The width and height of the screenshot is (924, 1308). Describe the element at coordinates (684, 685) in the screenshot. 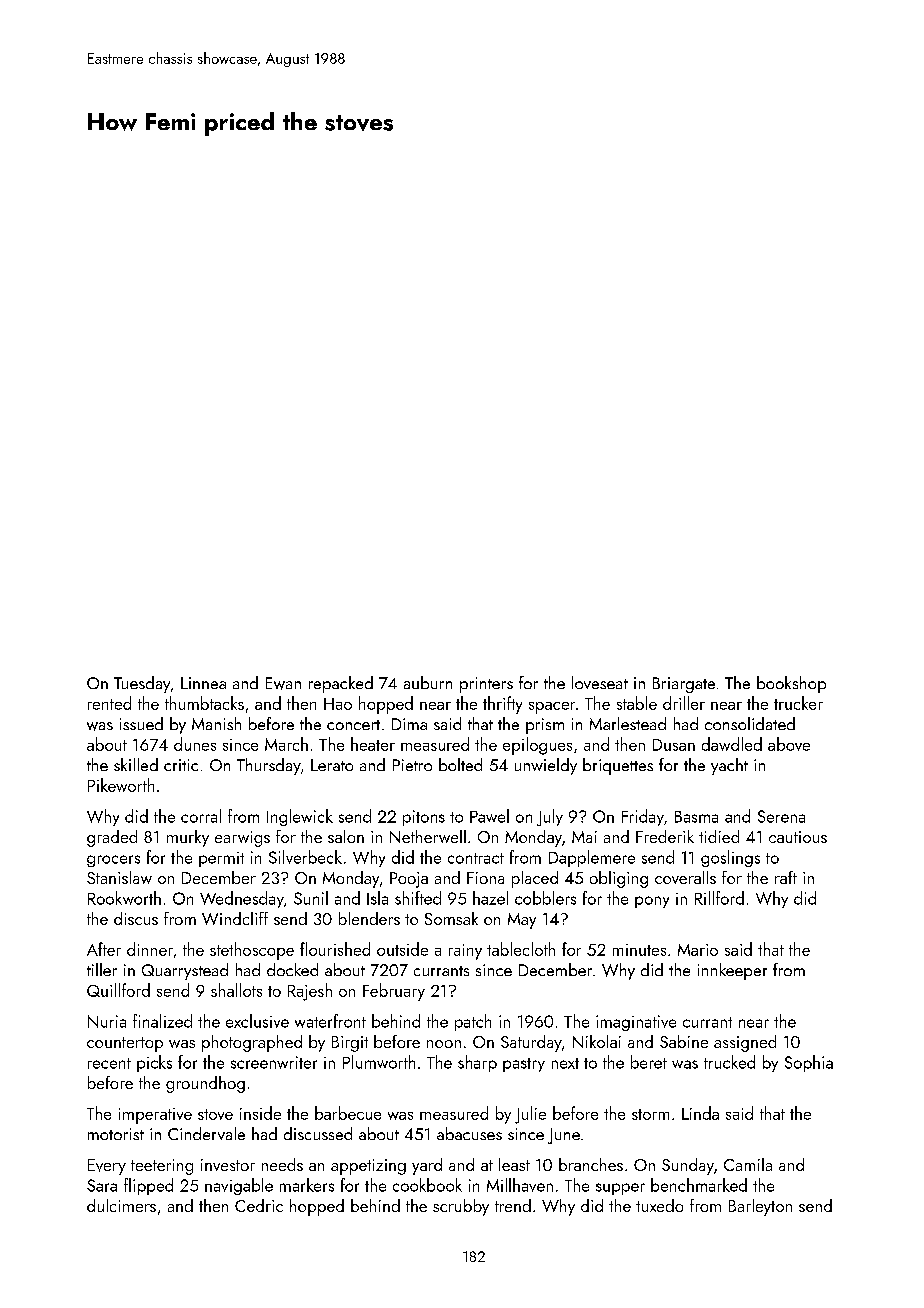

I see `Briargate` at that location.
